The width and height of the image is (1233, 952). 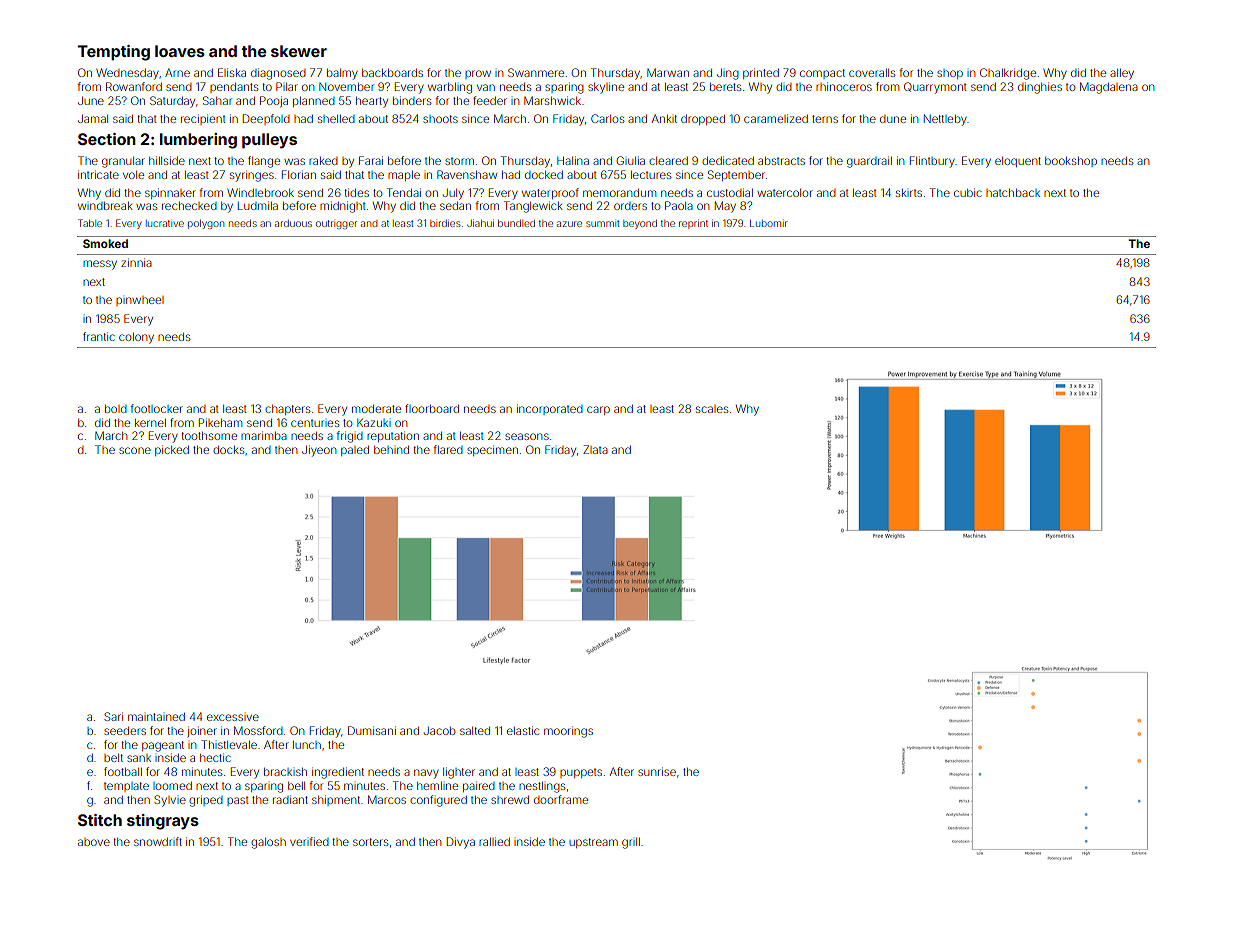 I want to click on memorandum, so click(x=619, y=193).
